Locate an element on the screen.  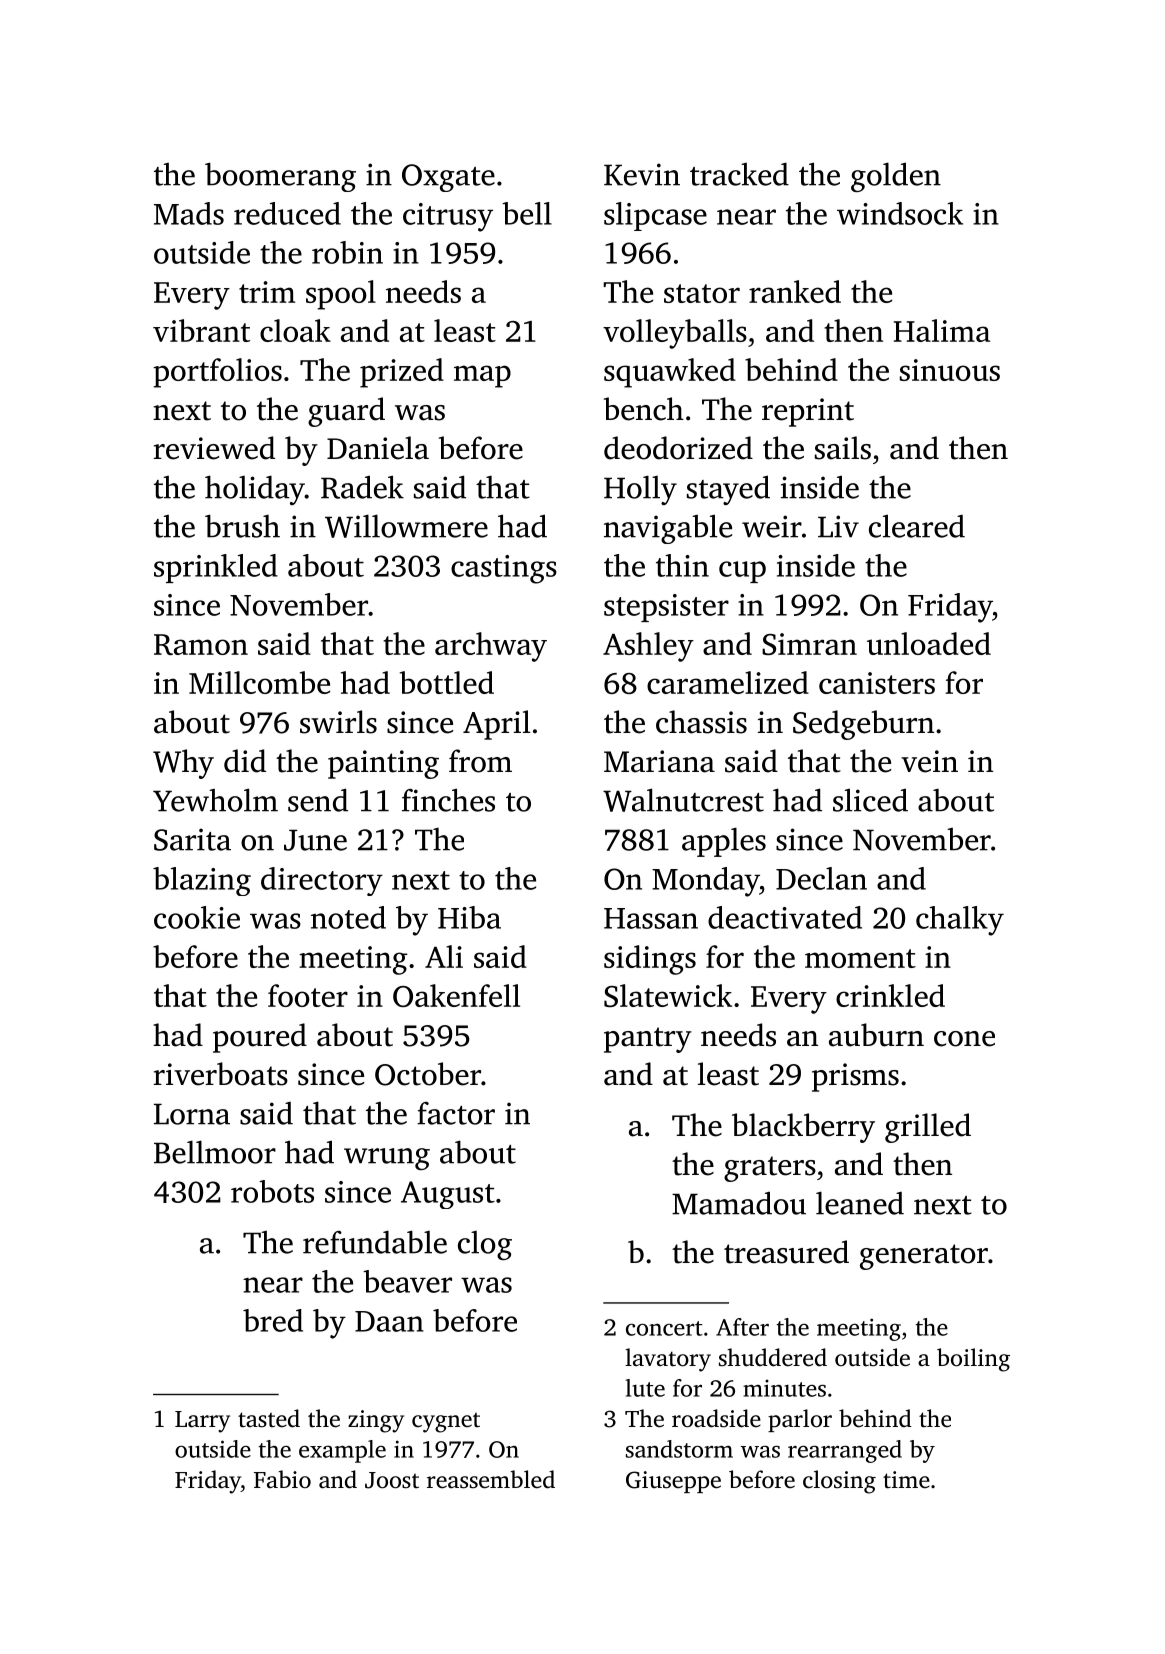
Willowmere is located at coordinates (406, 526).
